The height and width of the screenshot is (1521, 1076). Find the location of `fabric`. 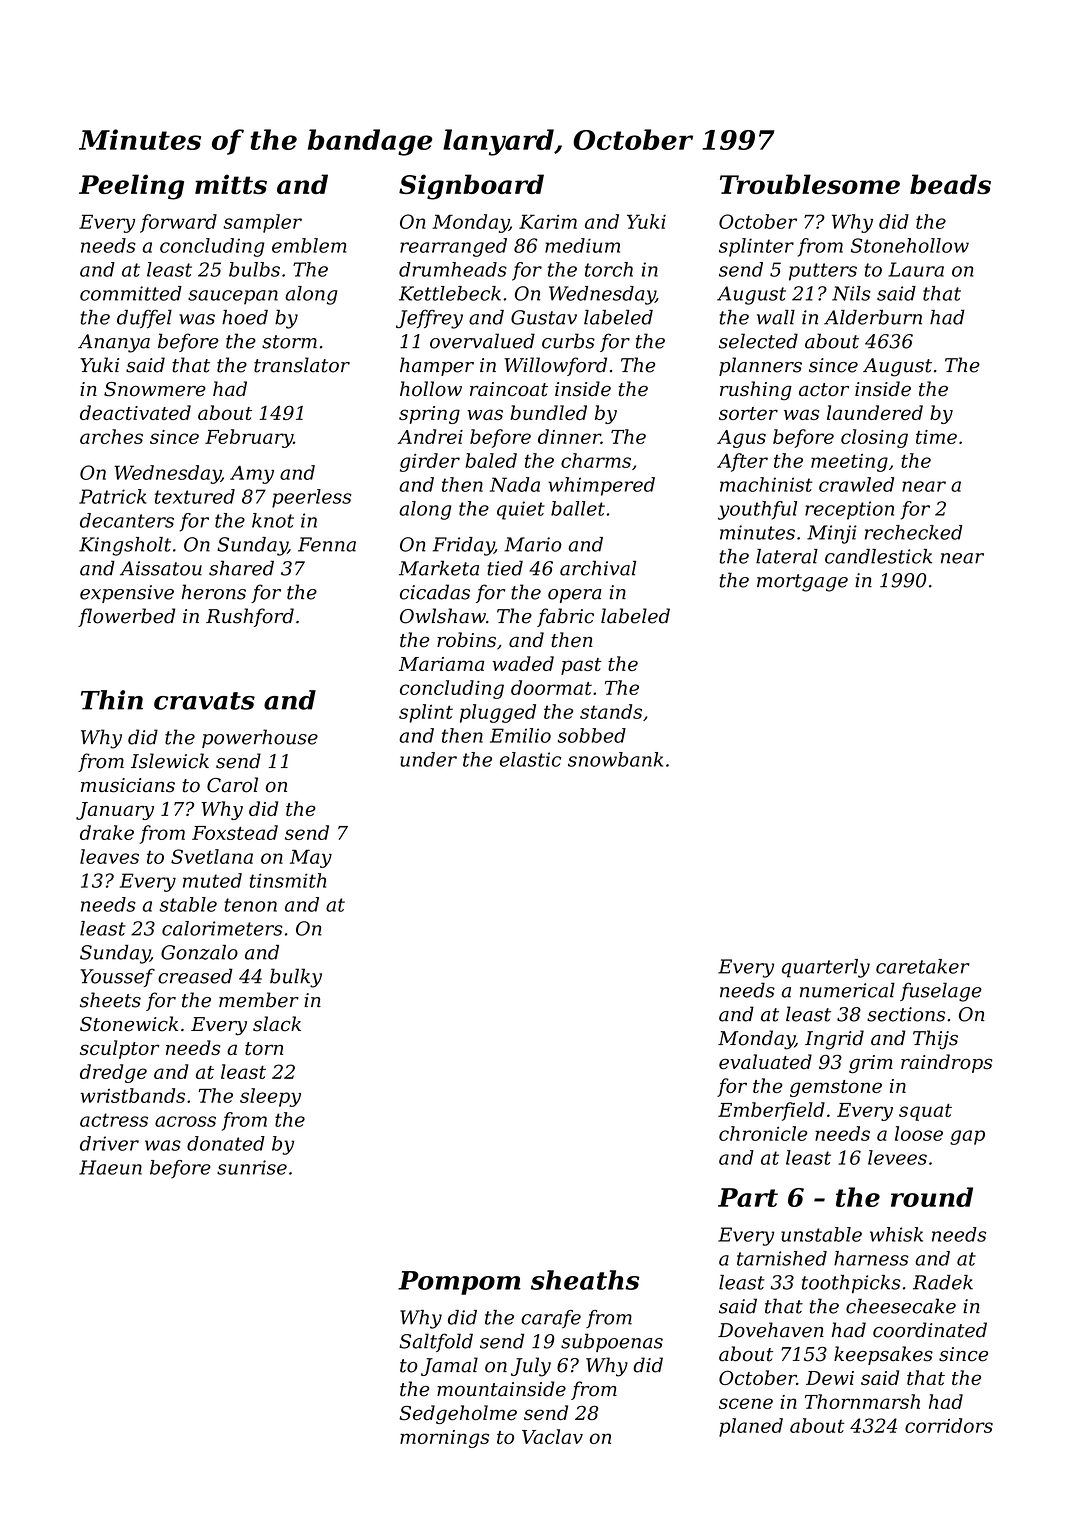

fabric is located at coordinates (565, 617).
